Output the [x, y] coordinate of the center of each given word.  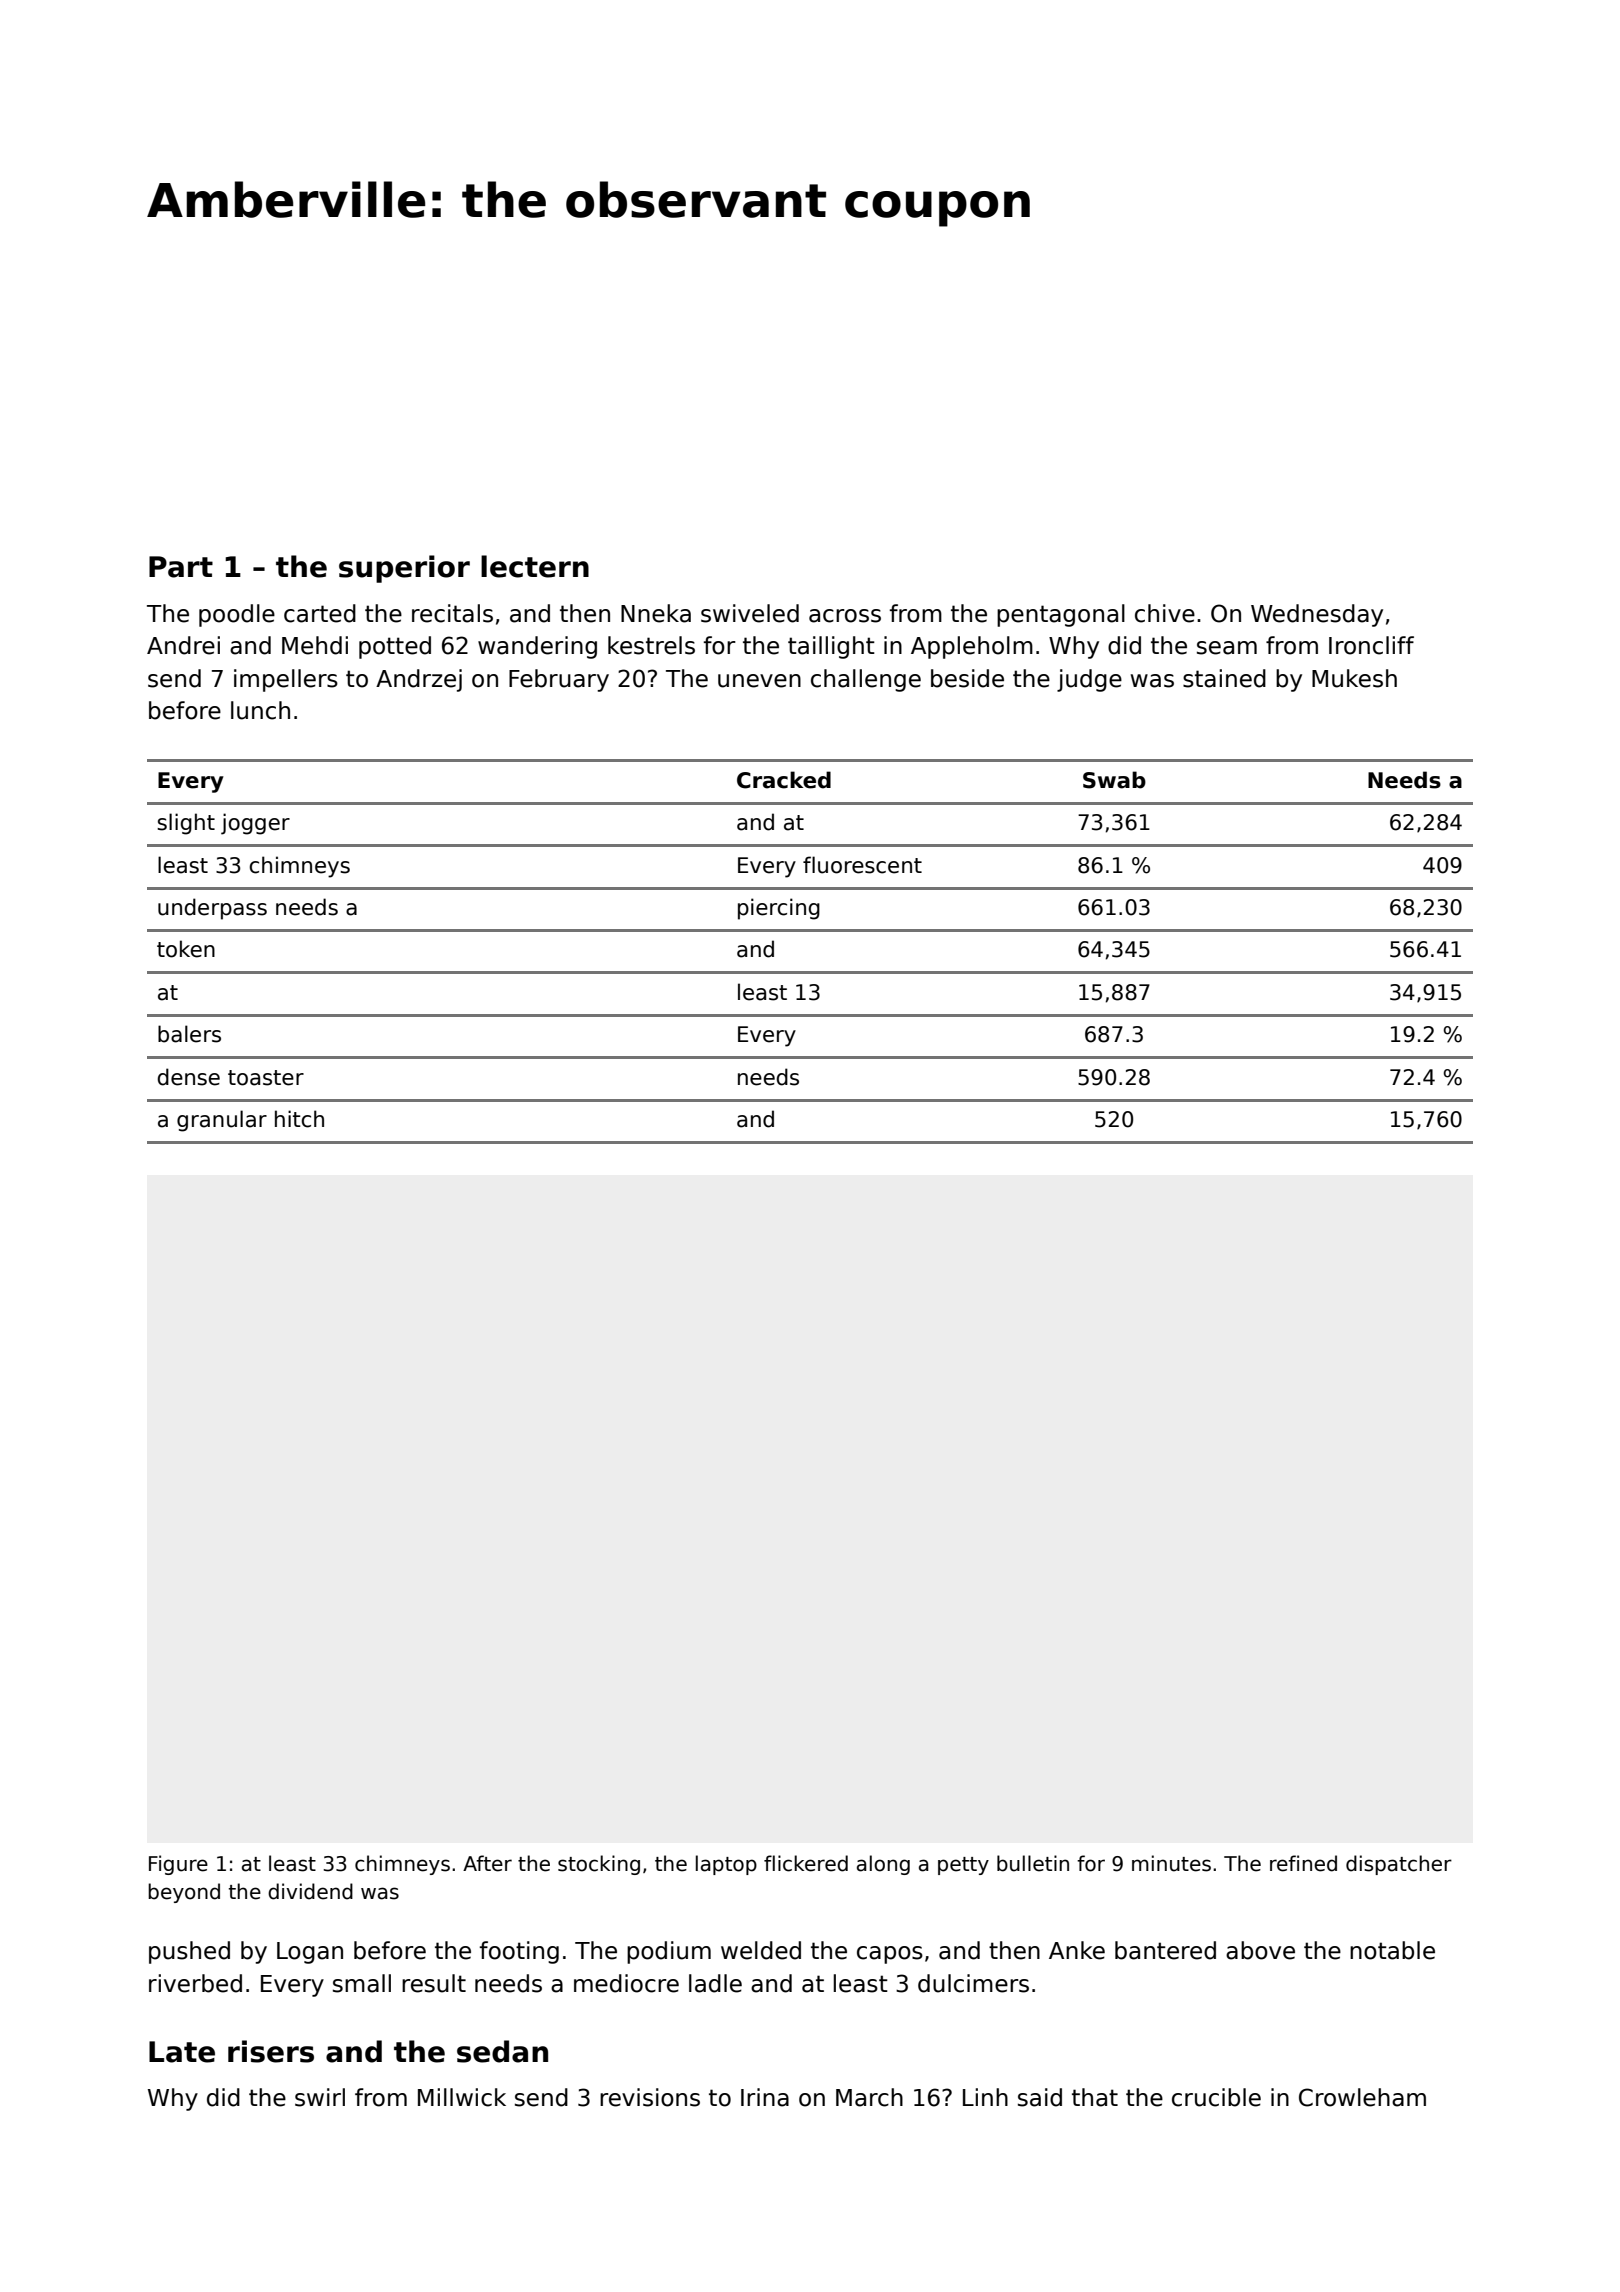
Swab [1114, 780]
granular [222, 1121]
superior [404, 569]
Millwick [462, 2097]
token [186, 949]
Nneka [656, 613]
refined [1303, 1863]
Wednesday [1317, 615]
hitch [299, 1119]
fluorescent [862, 865]
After [487, 1863]
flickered [806, 1863]
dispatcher [1399, 1865]
